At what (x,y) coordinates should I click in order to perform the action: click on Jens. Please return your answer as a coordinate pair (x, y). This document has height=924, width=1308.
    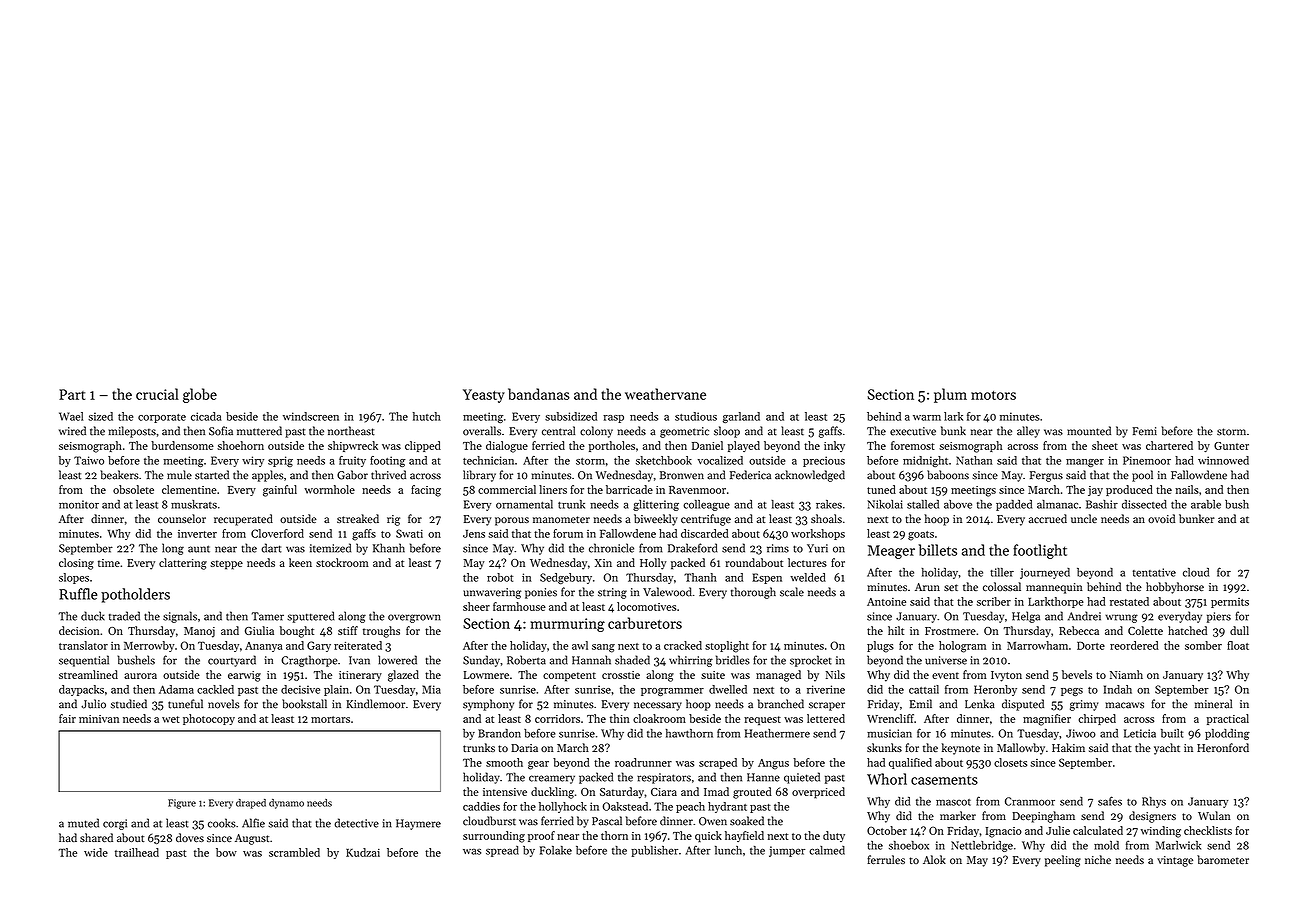
    Looking at the image, I should click on (474, 534).
